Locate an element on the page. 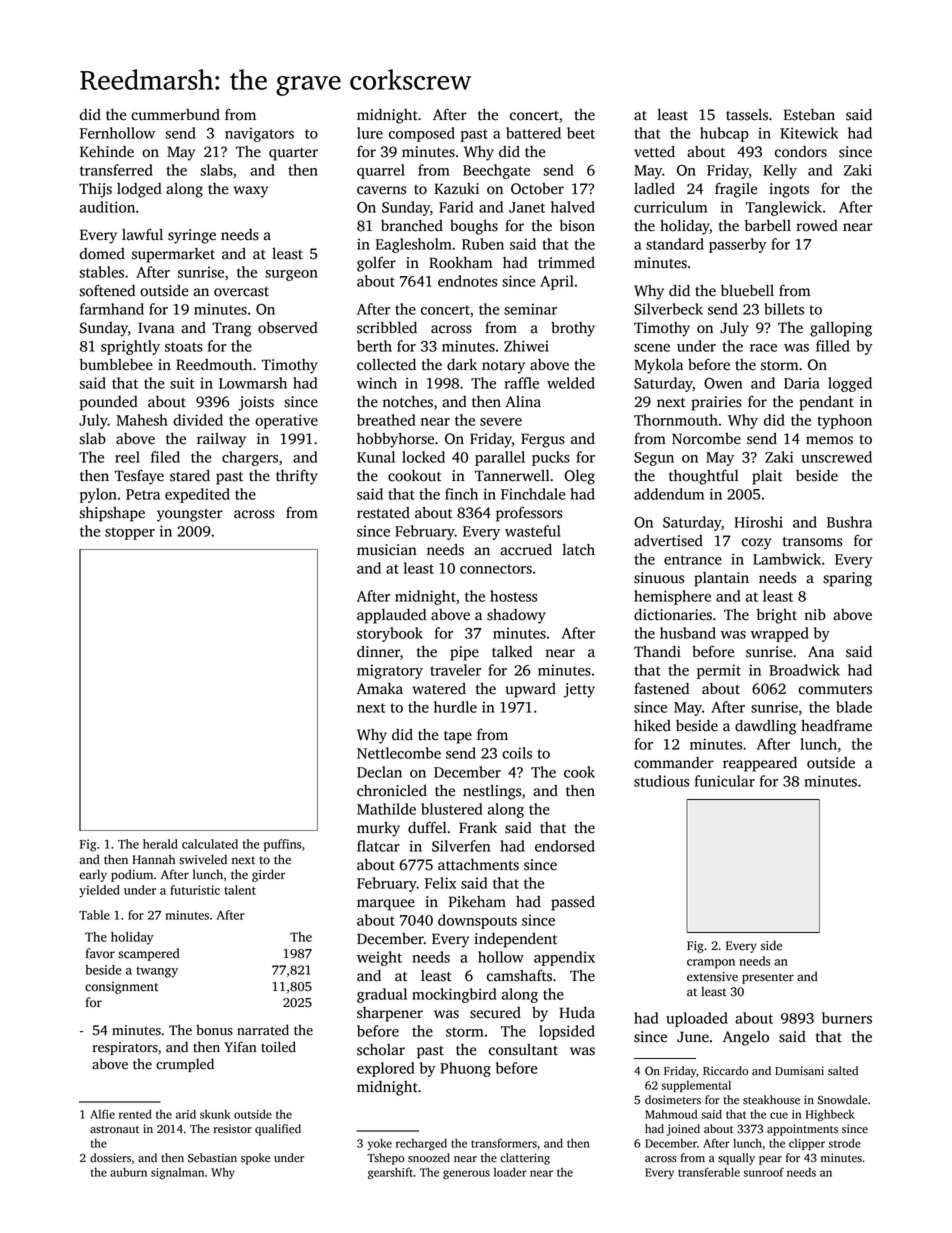 The image size is (952, 1233). Esteban is located at coordinates (809, 115).
